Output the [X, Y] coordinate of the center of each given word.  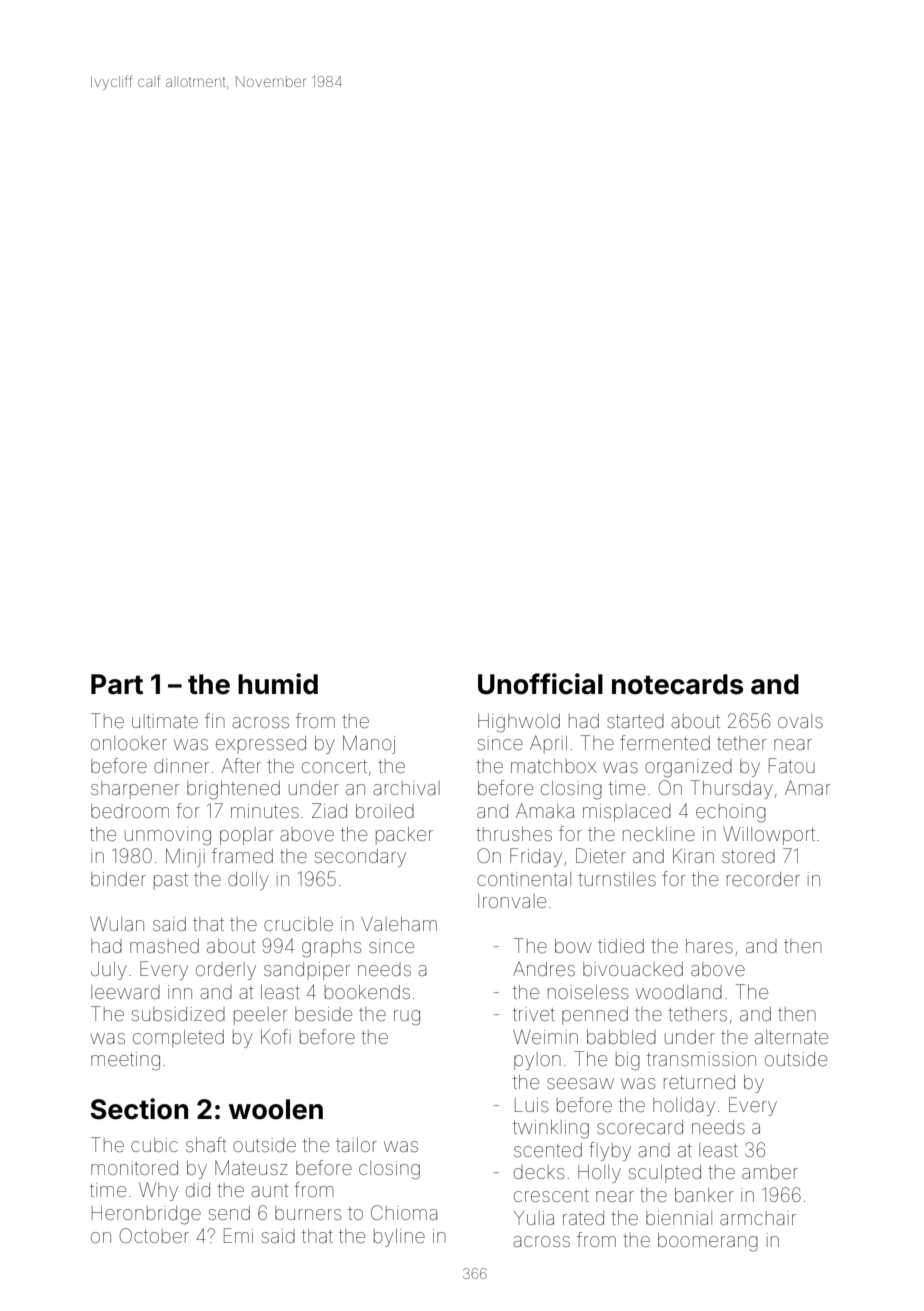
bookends [367, 992]
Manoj [369, 744]
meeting [125, 1061]
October [154, 1235]
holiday [684, 1107]
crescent [551, 1195]
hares [709, 946]
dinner [181, 766]
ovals [800, 721]
